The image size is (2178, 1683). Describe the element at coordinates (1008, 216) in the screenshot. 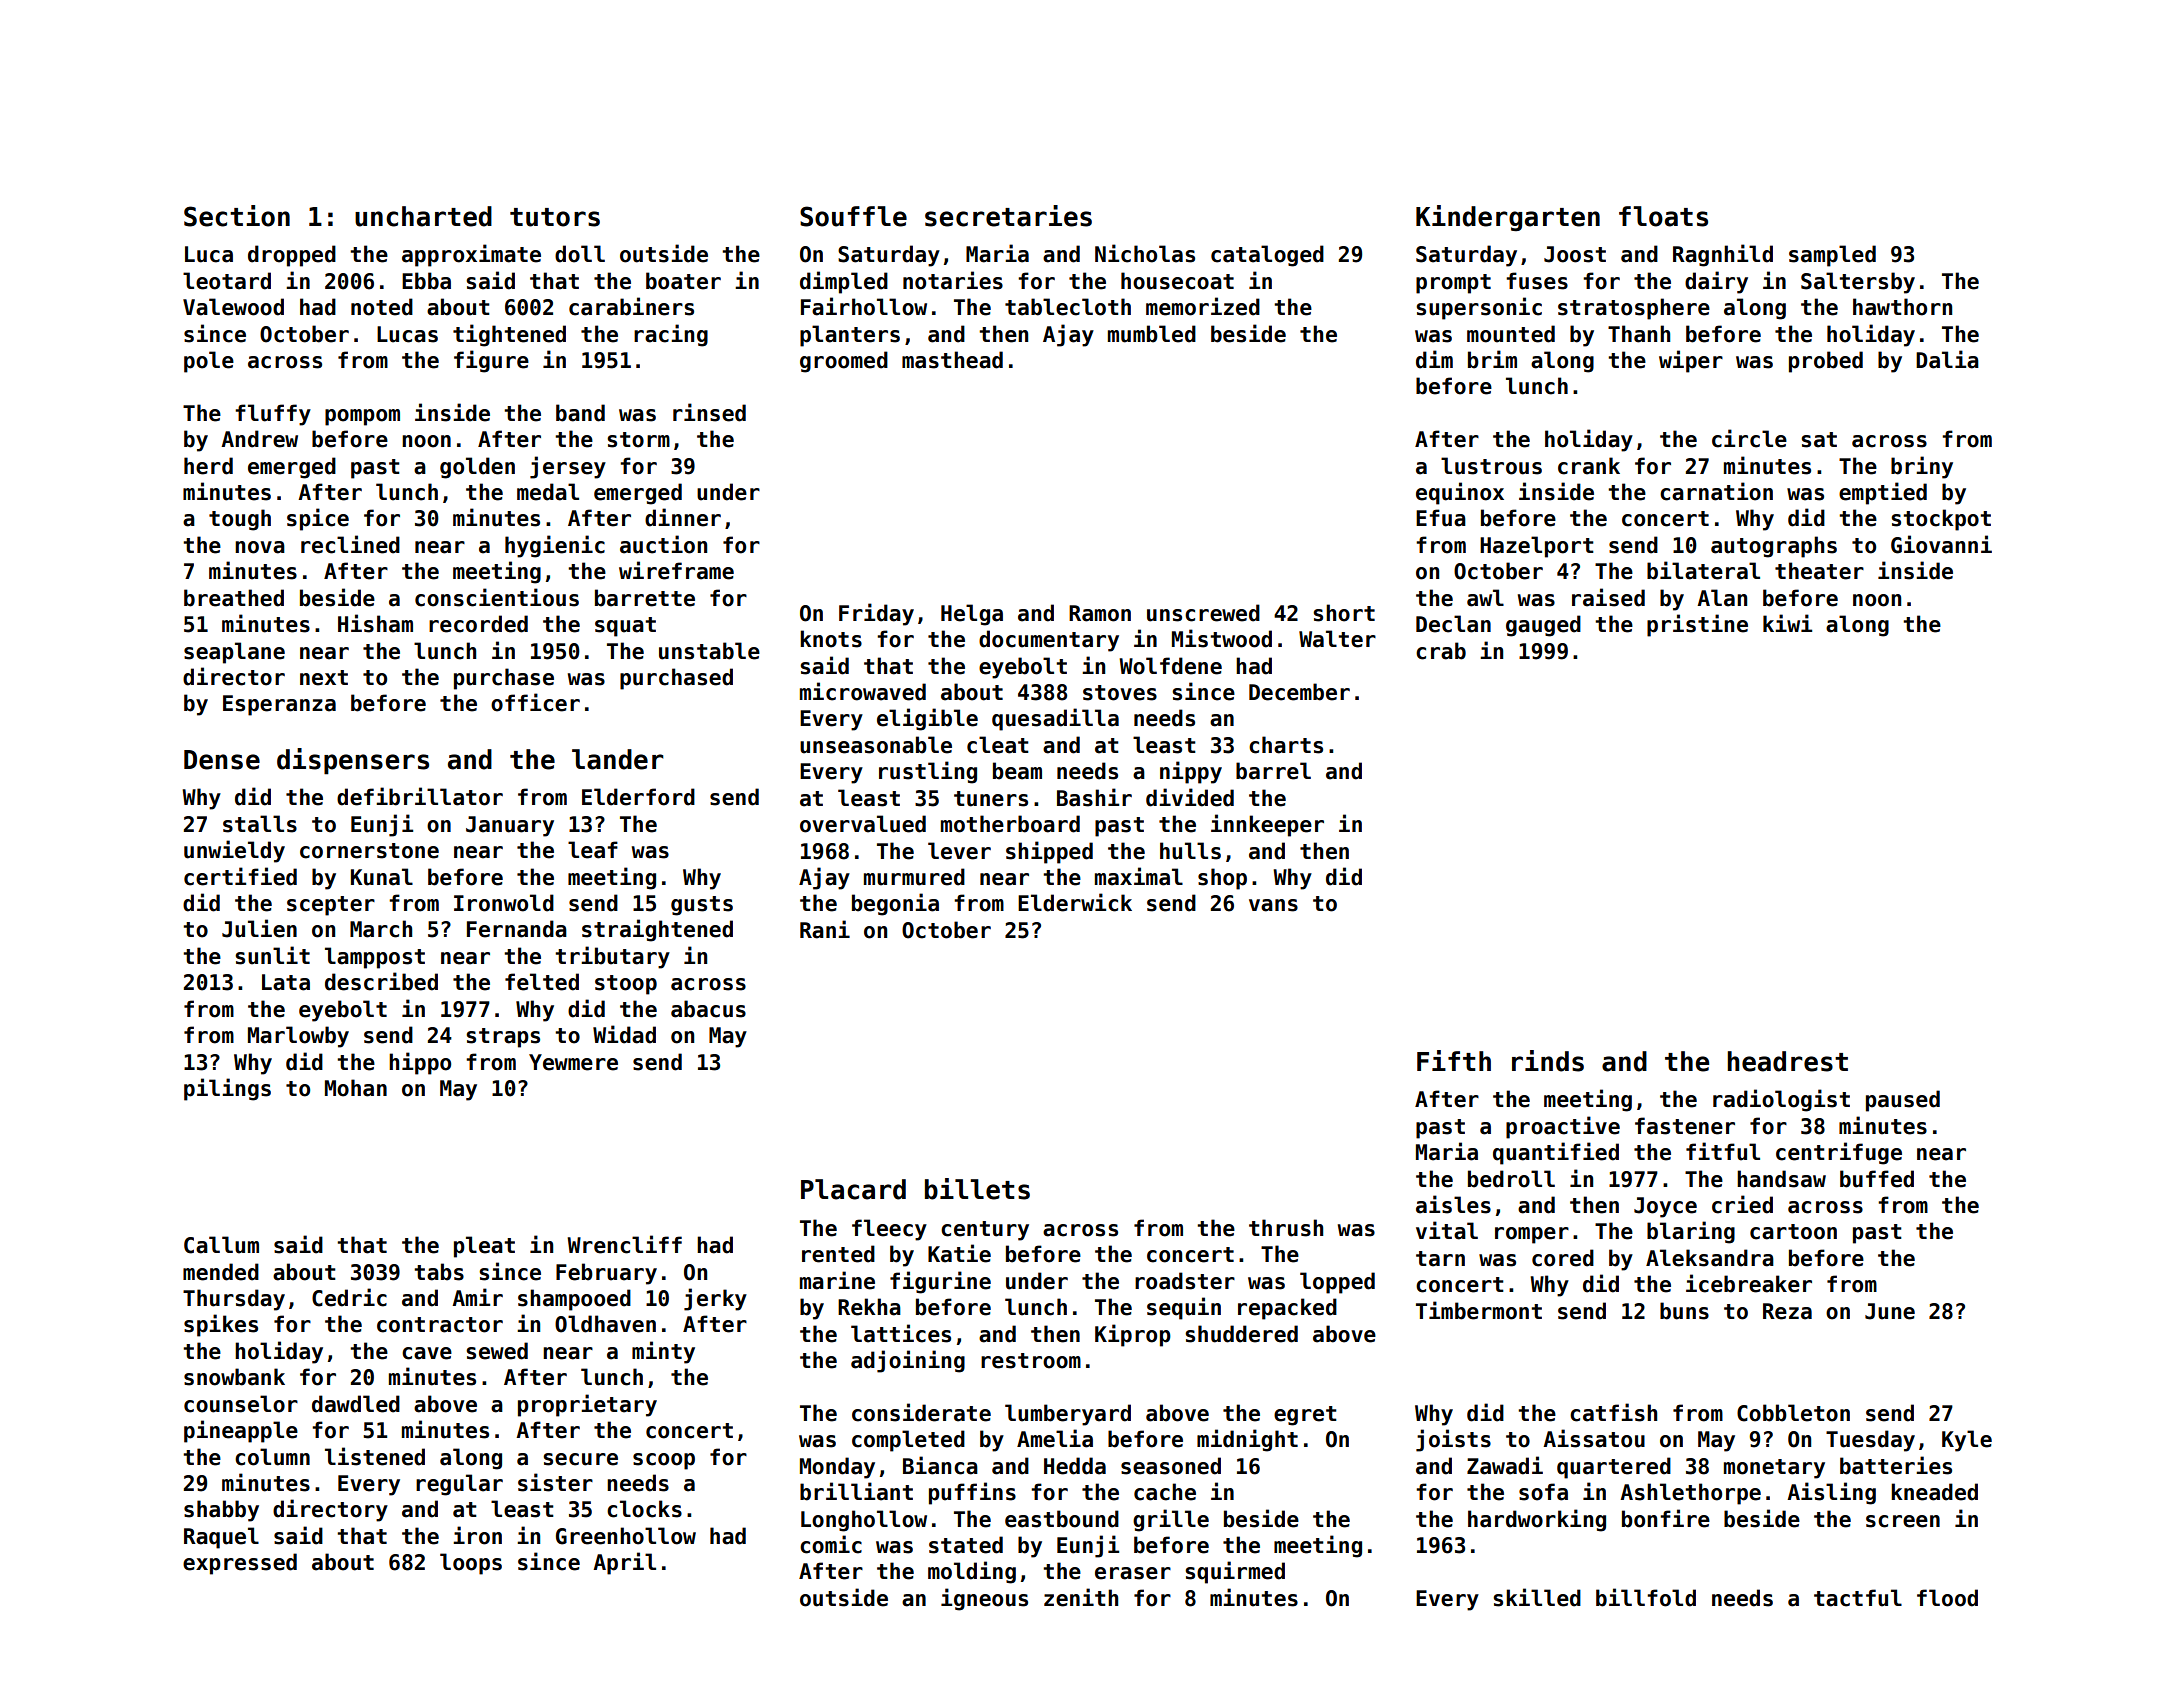

I see `secretaries` at that location.
